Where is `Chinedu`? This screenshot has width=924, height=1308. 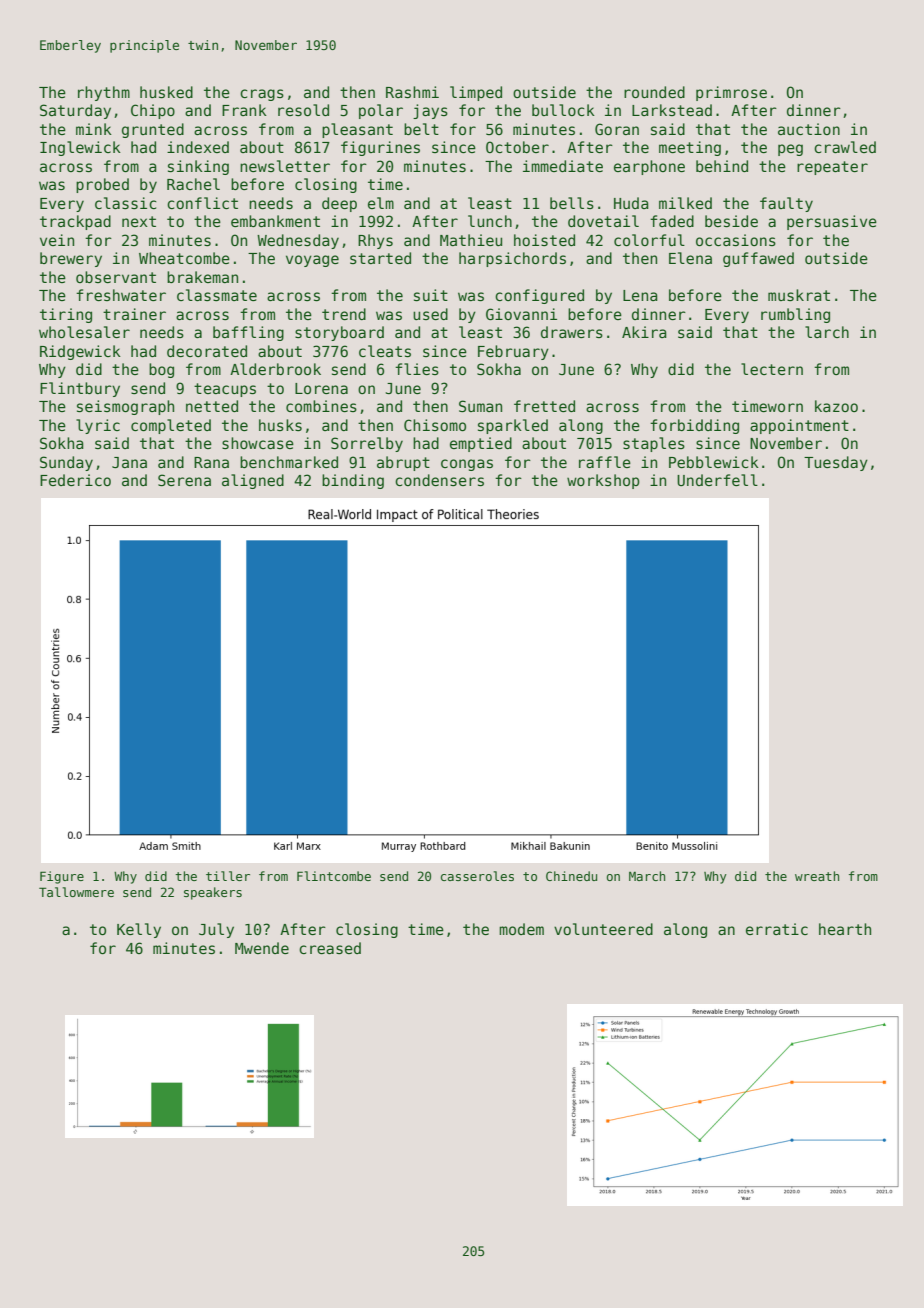
Chinedu is located at coordinates (571, 876).
